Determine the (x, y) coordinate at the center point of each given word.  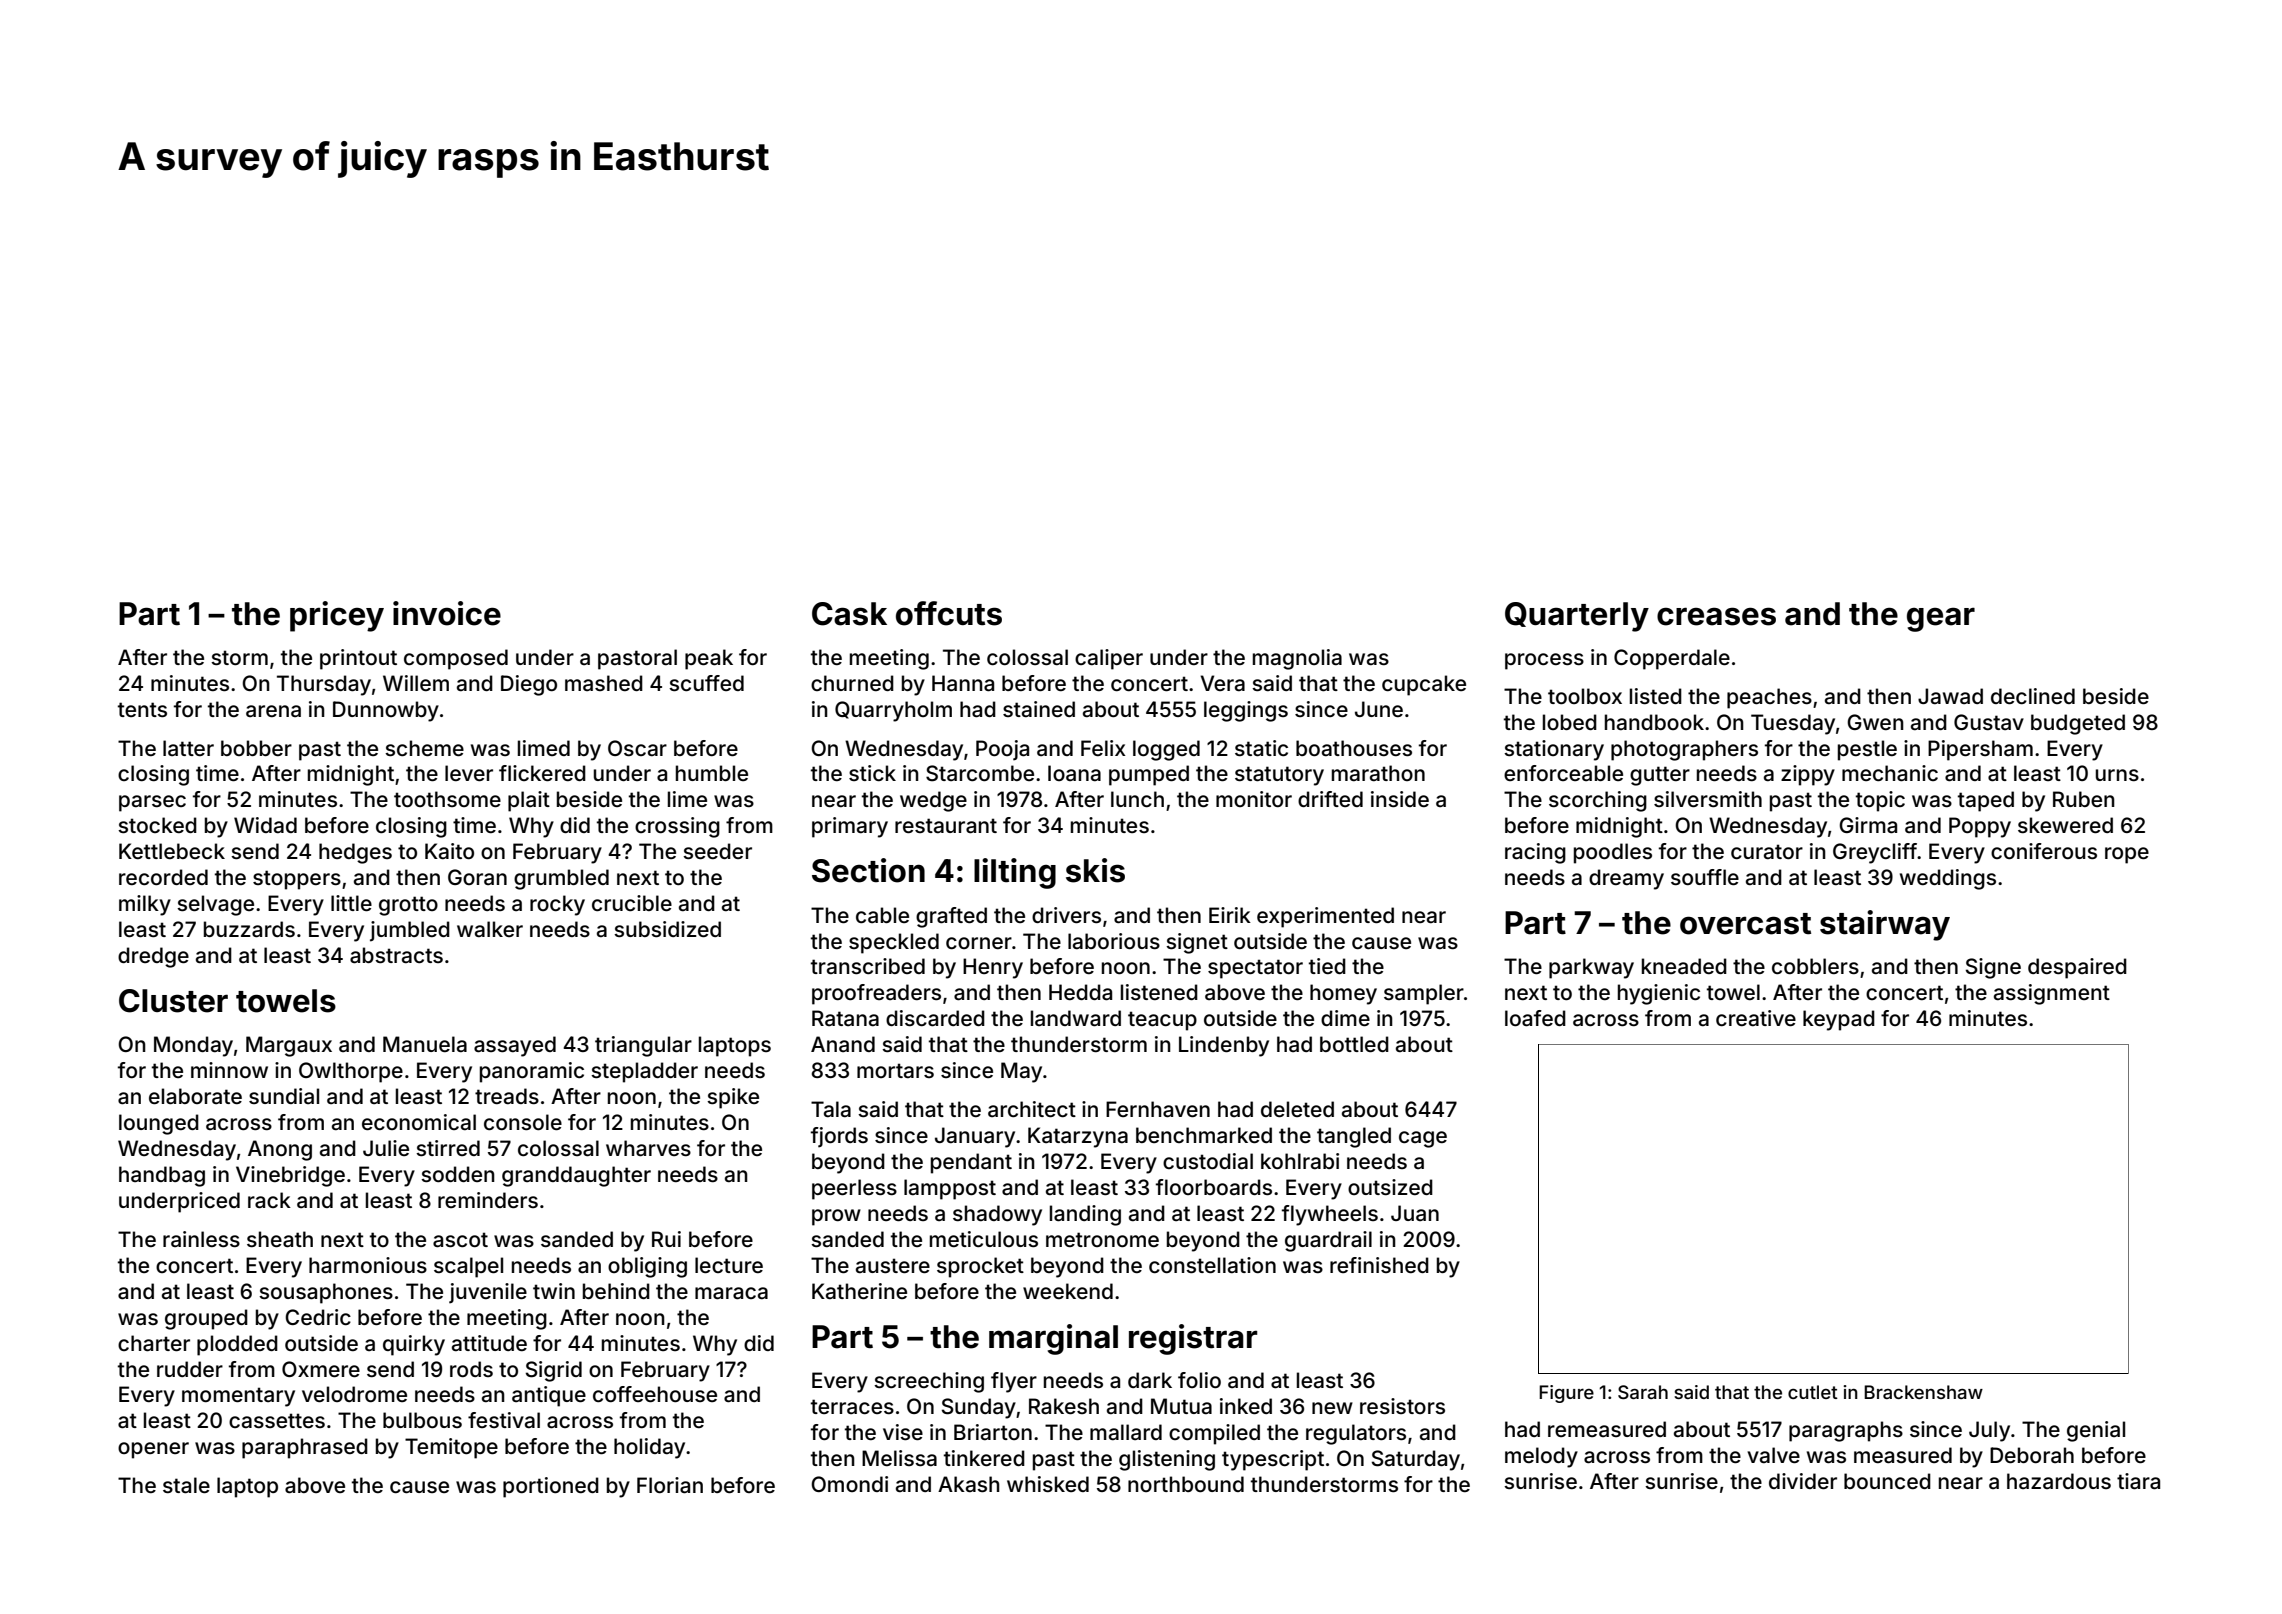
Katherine (859, 1291)
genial (2096, 1431)
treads (507, 1096)
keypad (1839, 1020)
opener (153, 1450)
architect (1032, 1109)
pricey (337, 616)
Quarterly (1577, 617)
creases (1716, 616)
